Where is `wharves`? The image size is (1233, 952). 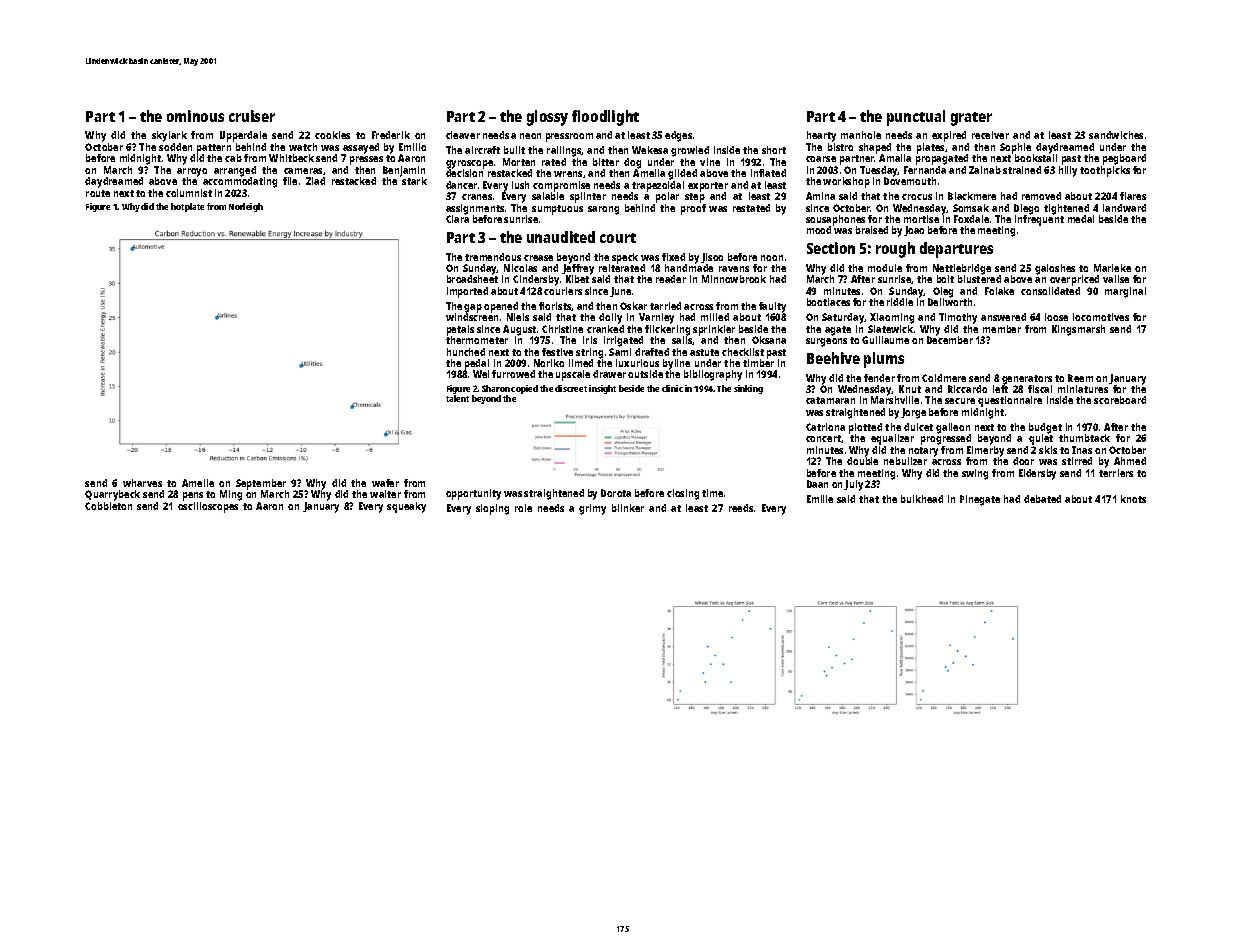
wharves is located at coordinates (142, 483).
